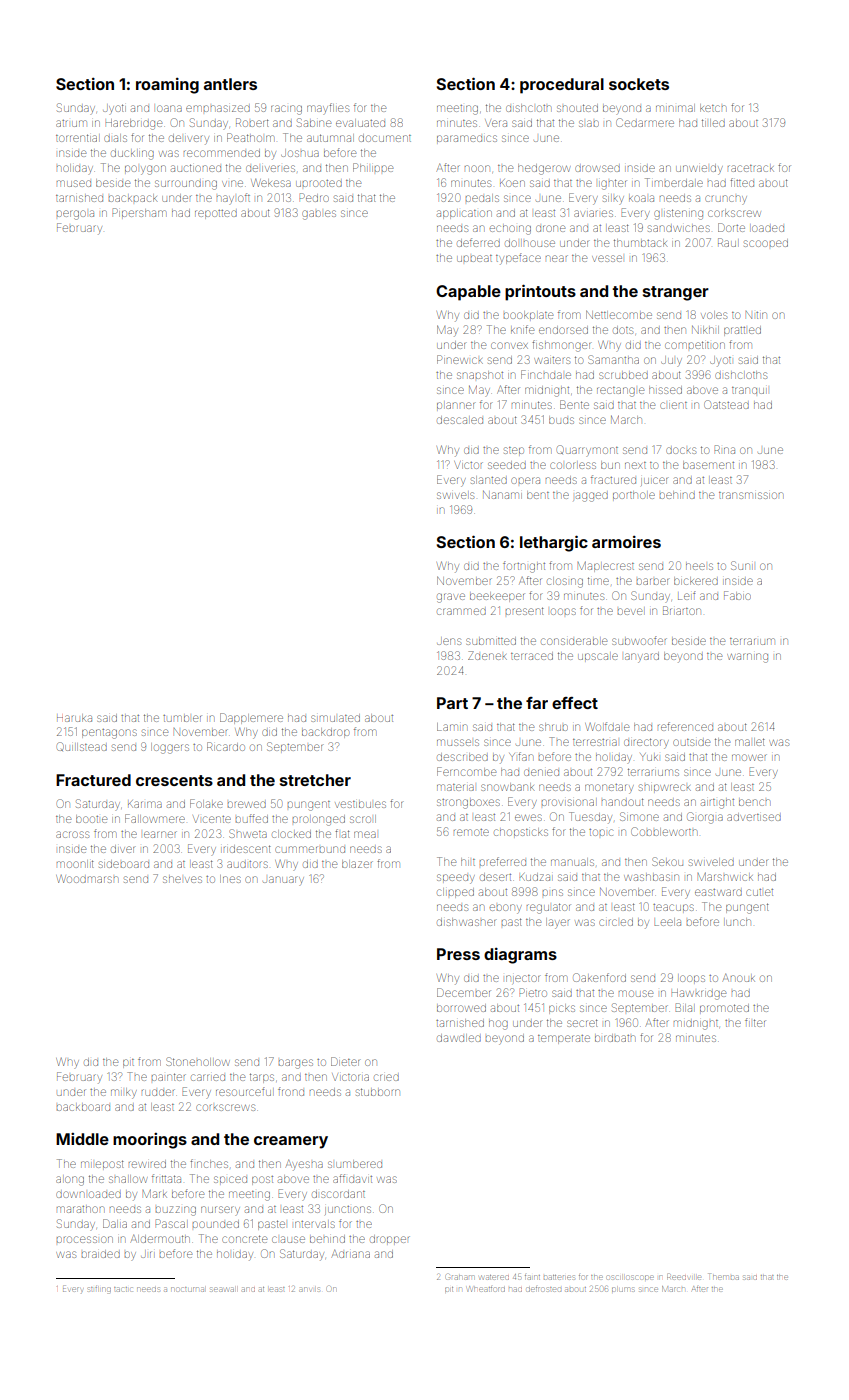  Describe the element at coordinates (614, 1038) in the screenshot. I see `birdbath` at that location.
